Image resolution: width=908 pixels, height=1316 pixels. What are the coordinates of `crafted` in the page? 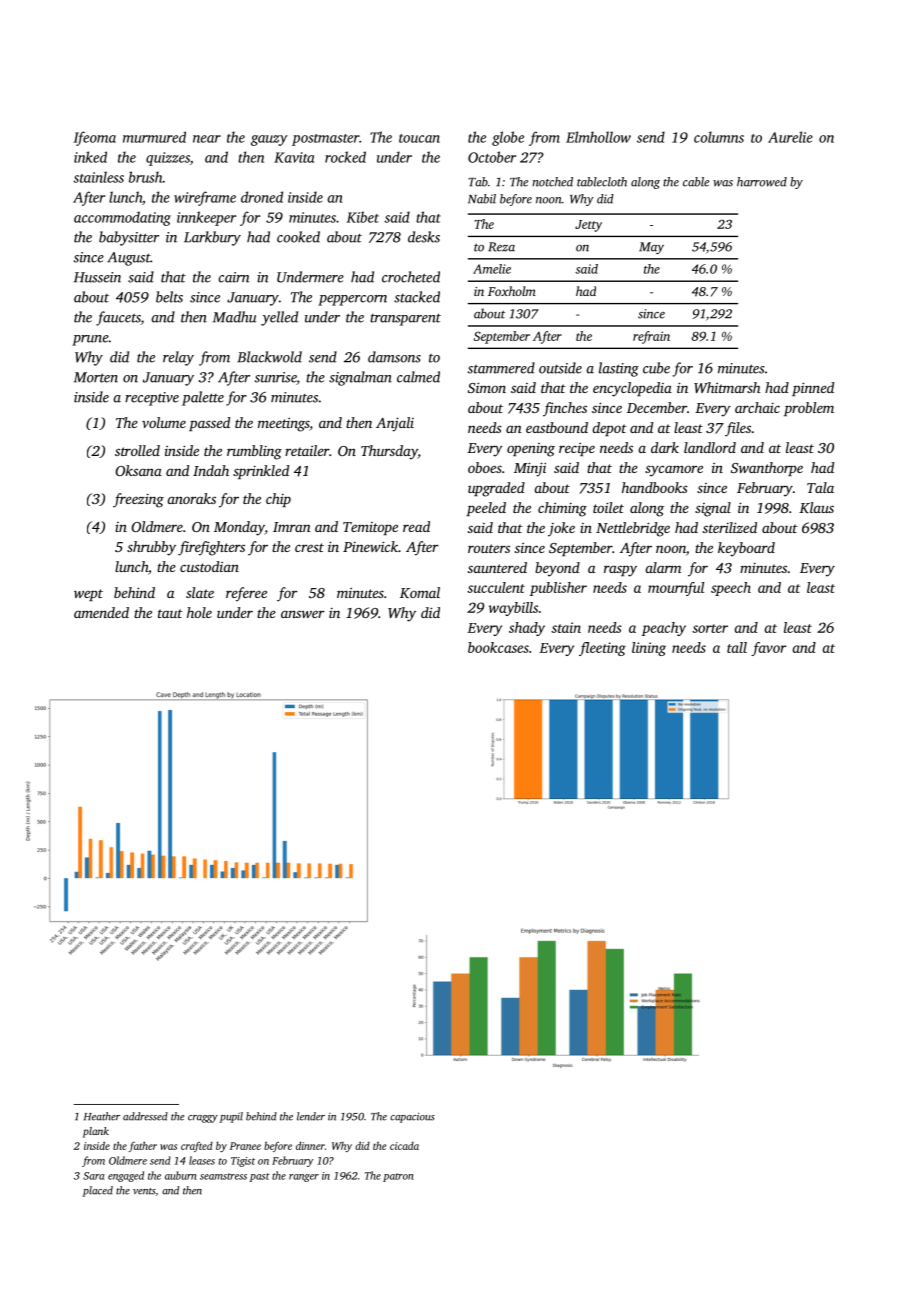 It's located at (197, 1147).
